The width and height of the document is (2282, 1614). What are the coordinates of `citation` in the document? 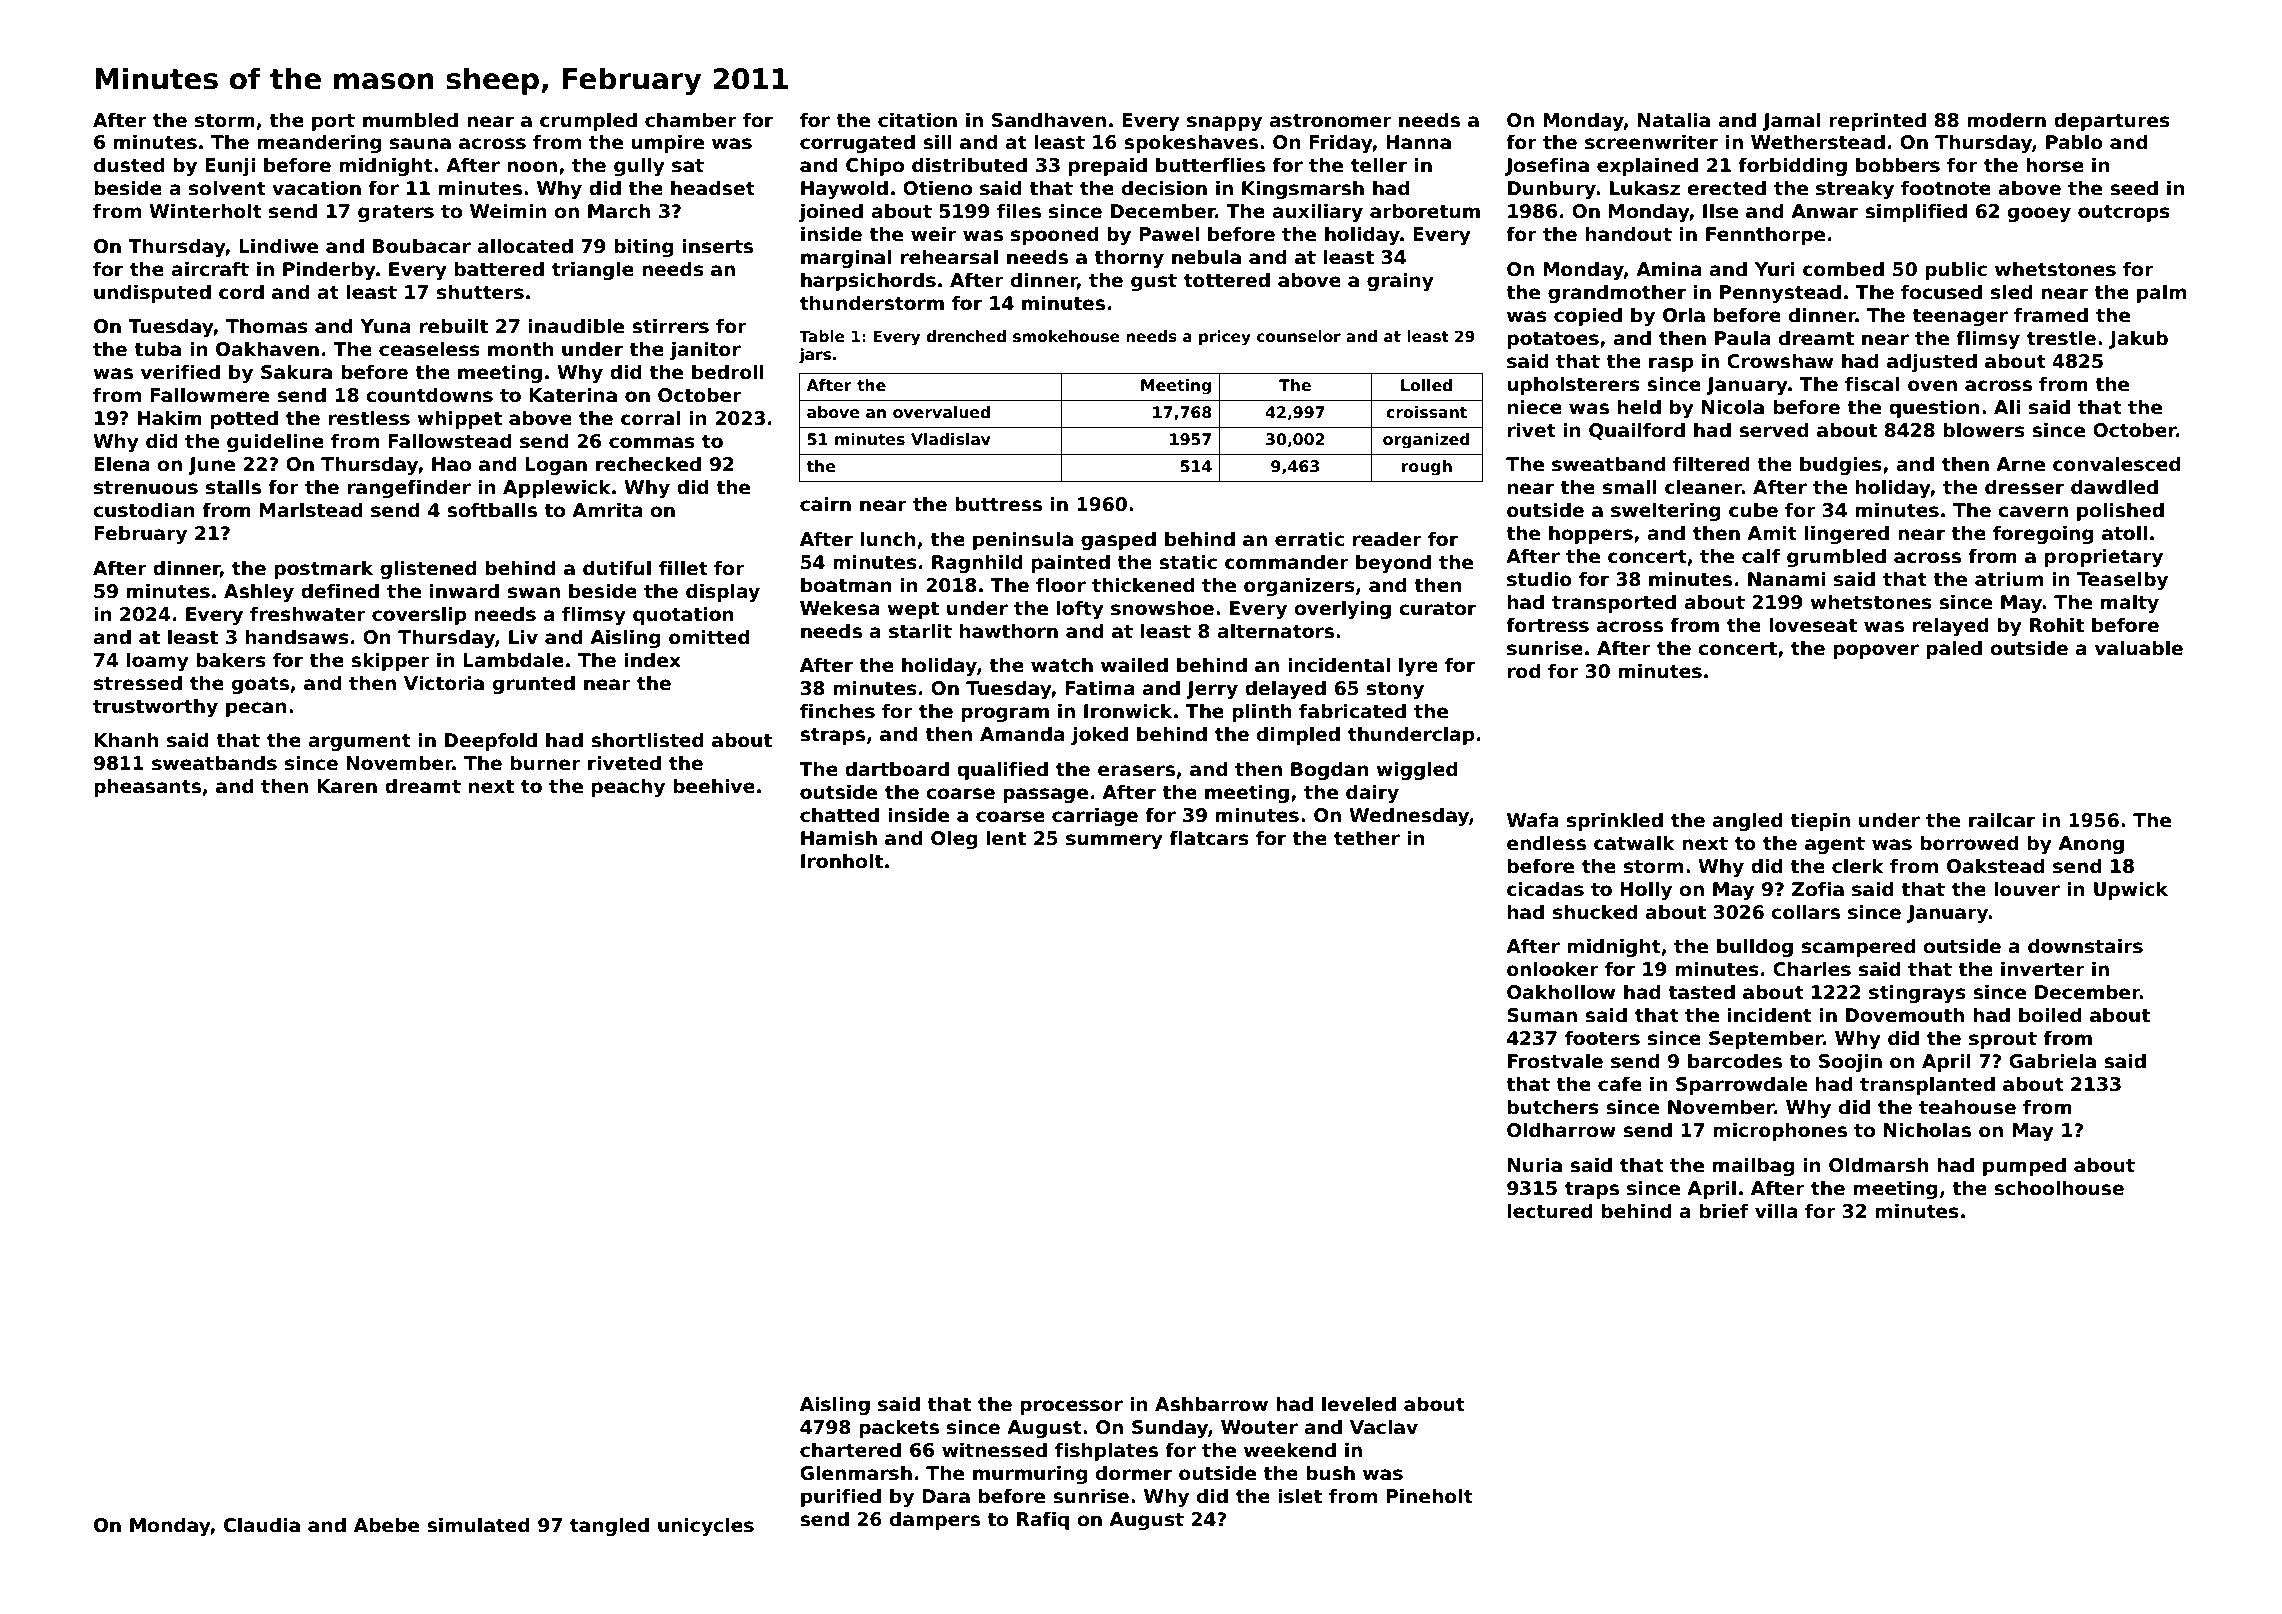 It's located at (917, 120).
